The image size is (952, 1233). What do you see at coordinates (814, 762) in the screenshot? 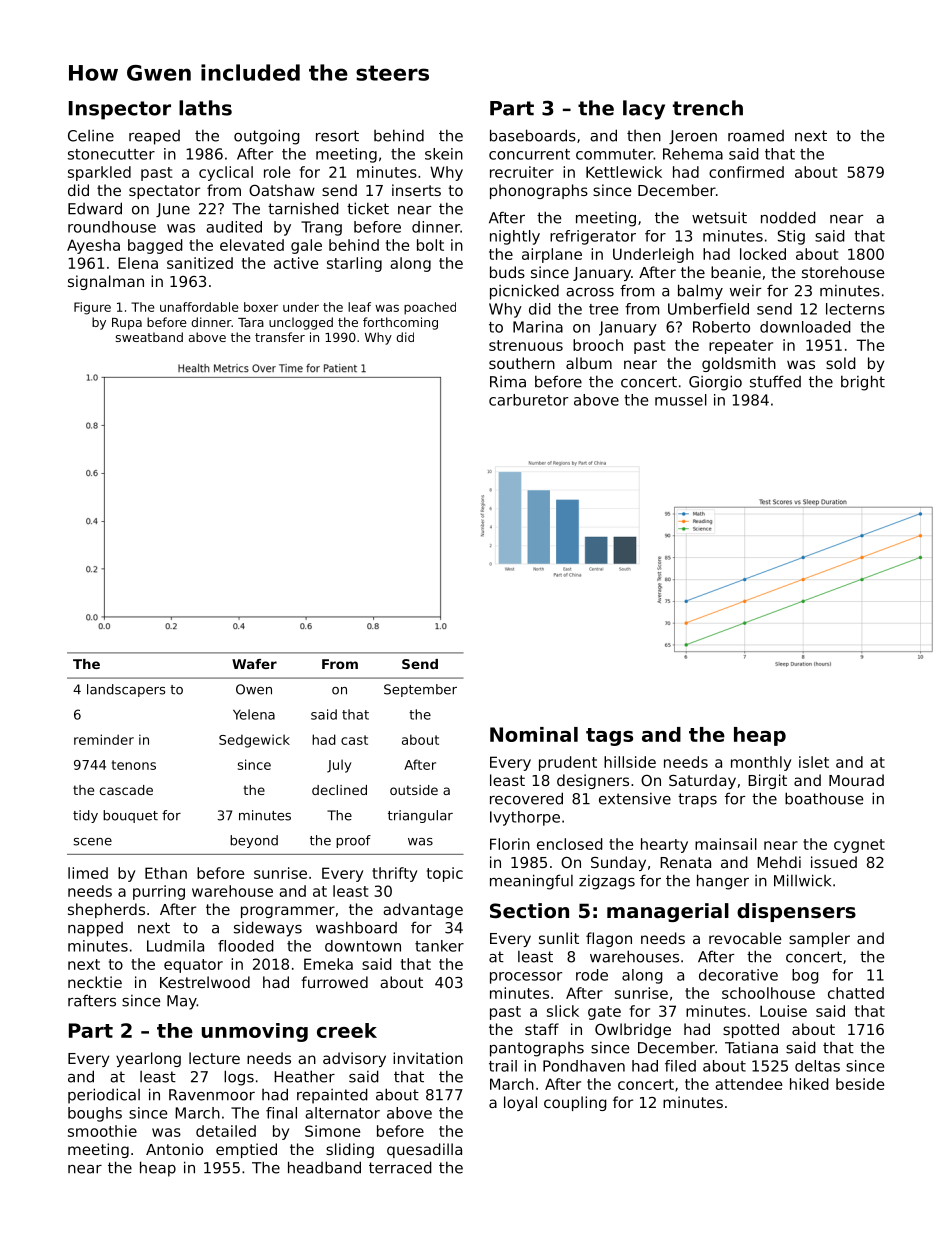
I see `islet` at bounding box center [814, 762].
